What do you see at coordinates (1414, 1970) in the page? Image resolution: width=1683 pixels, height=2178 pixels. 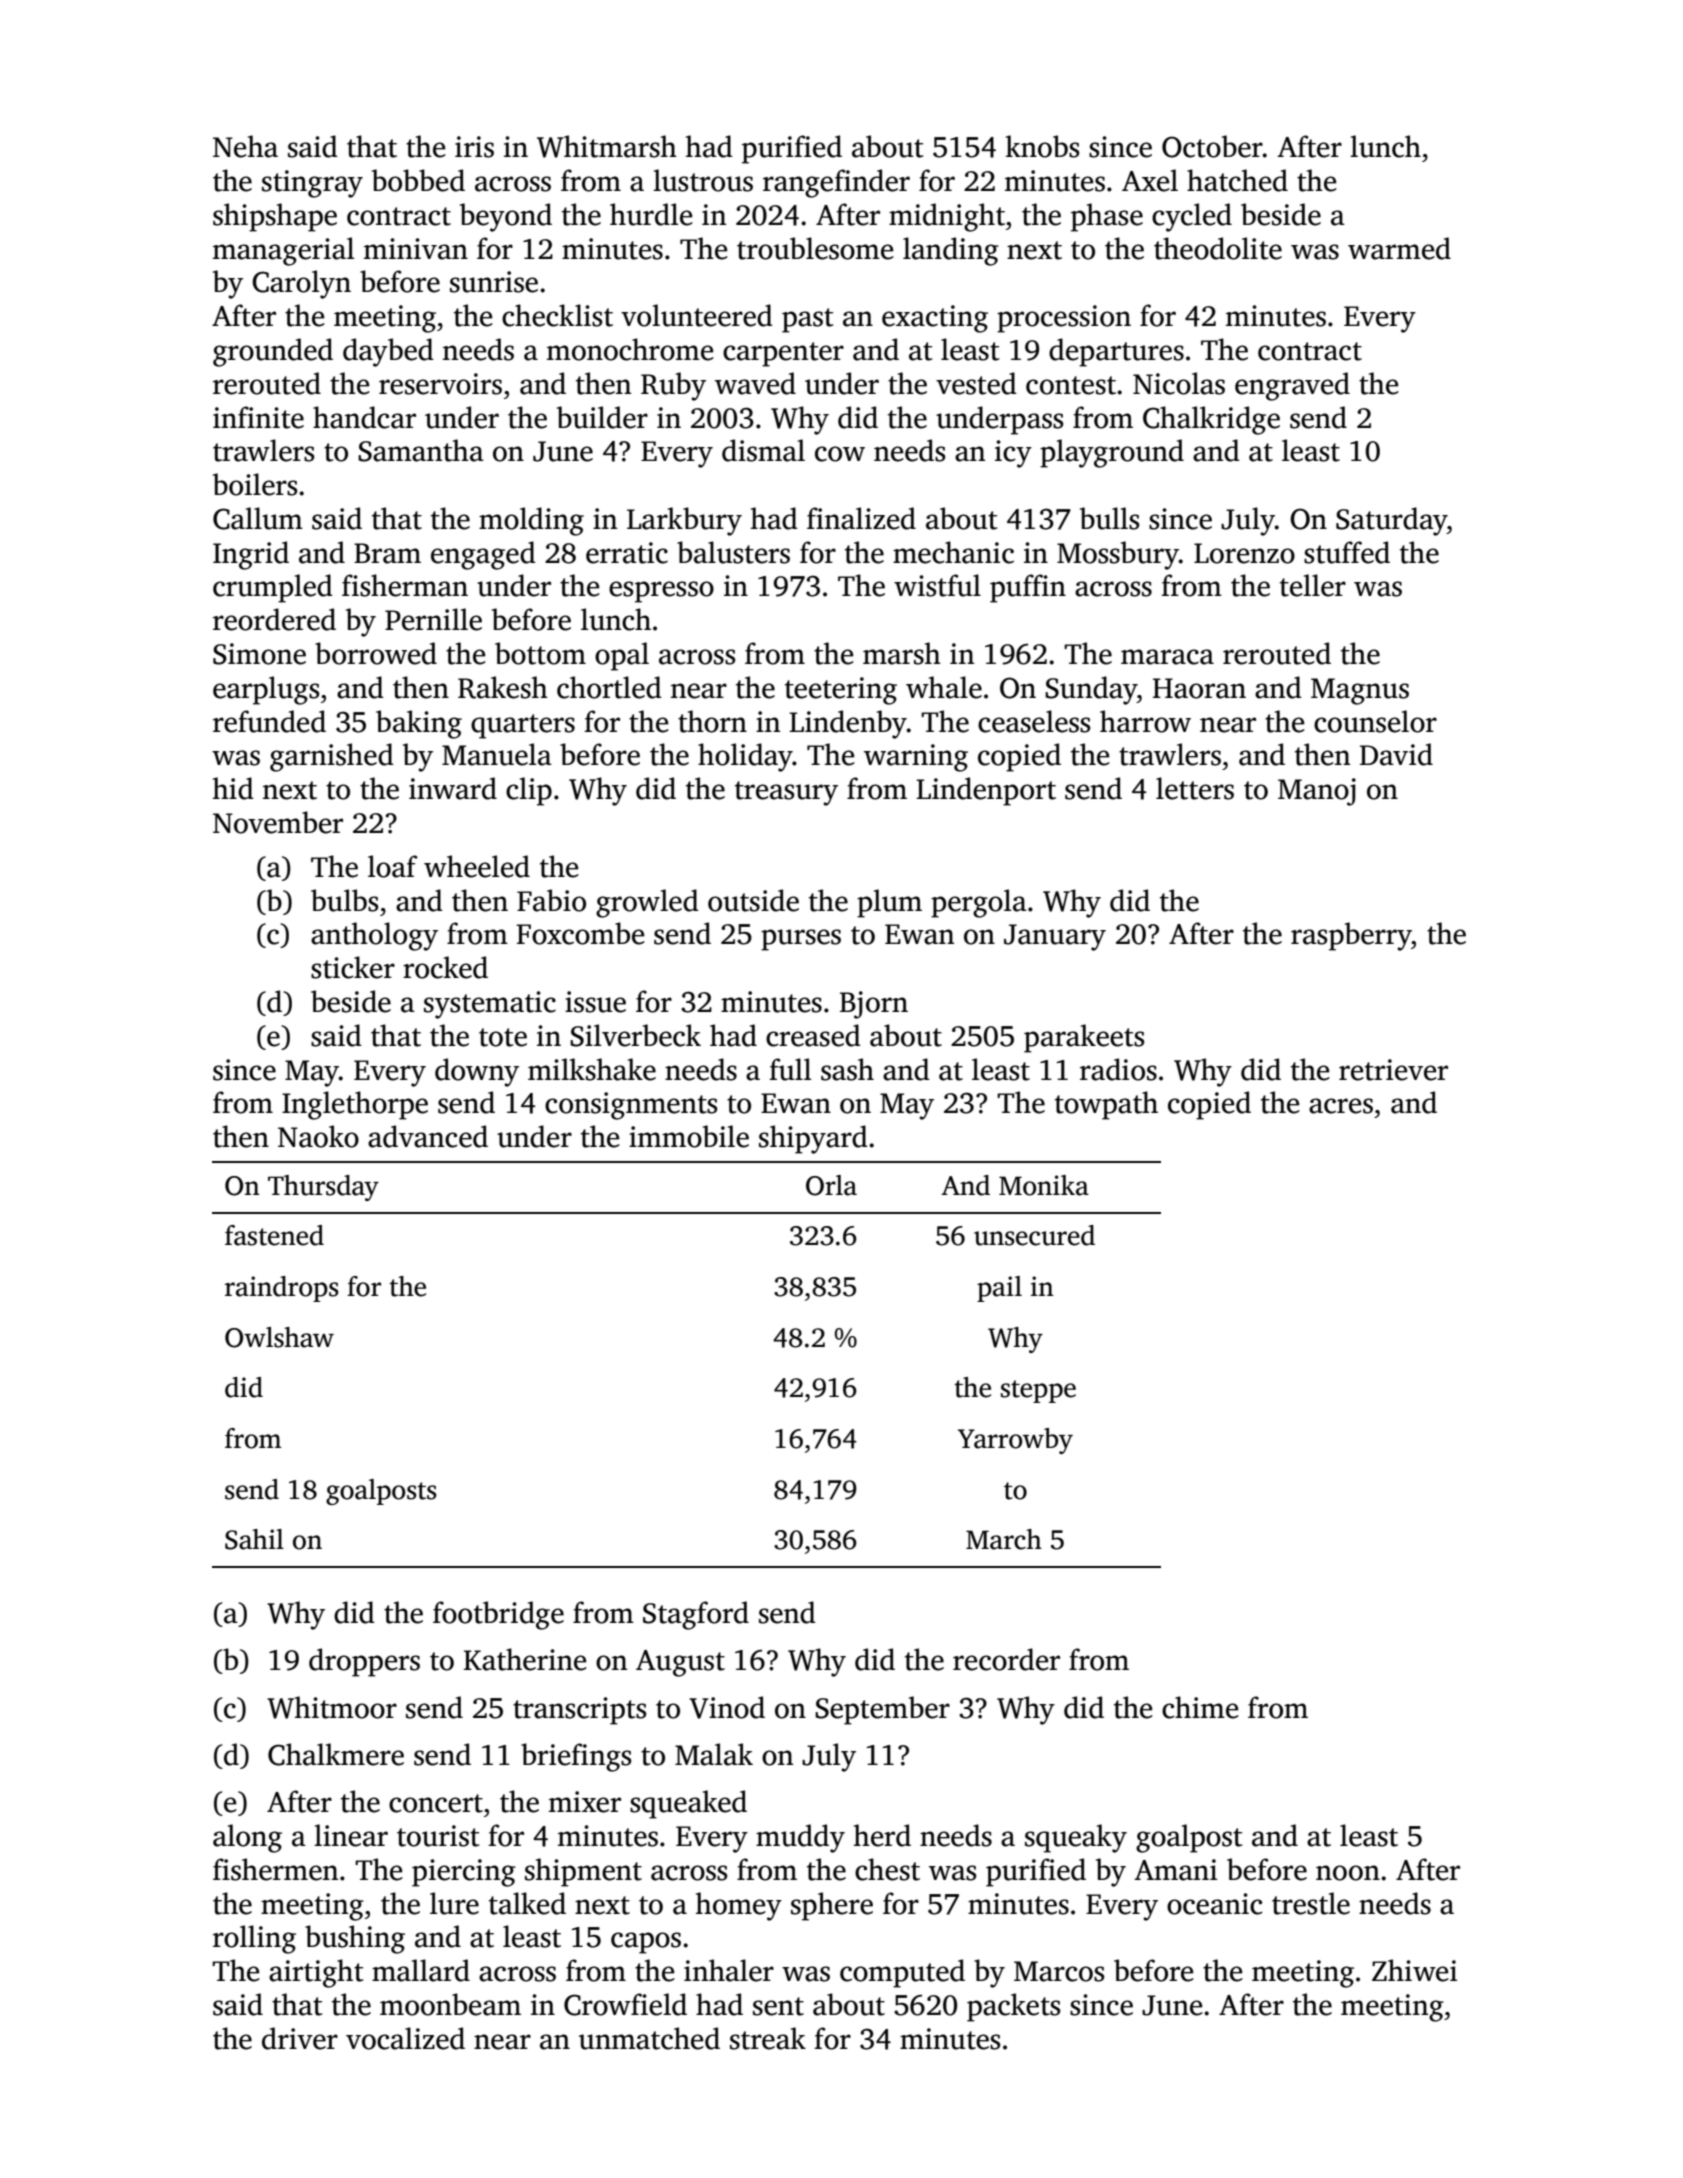 I see `Zhiwei` at bounding box center [1414, 1970].
